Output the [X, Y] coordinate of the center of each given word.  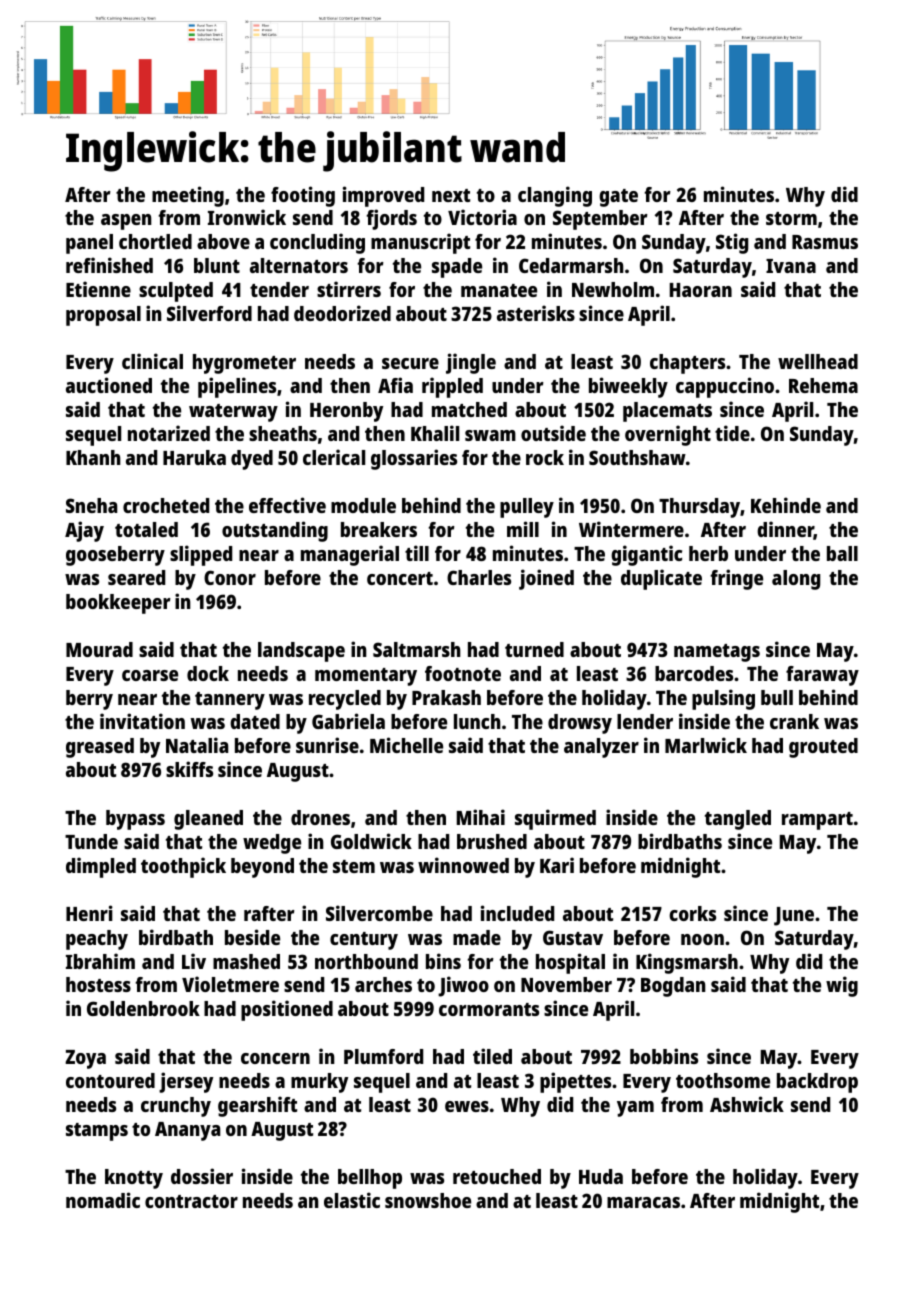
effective [287, 505]
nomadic [103, 1200]
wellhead [818, 361]
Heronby [346, 412]
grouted [823, 748]
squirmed [555, 819]
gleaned [208, 820]
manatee [499, 290]
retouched [497, 1176]
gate [618, 198]
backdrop [817, 1083]
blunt [217, 265]
